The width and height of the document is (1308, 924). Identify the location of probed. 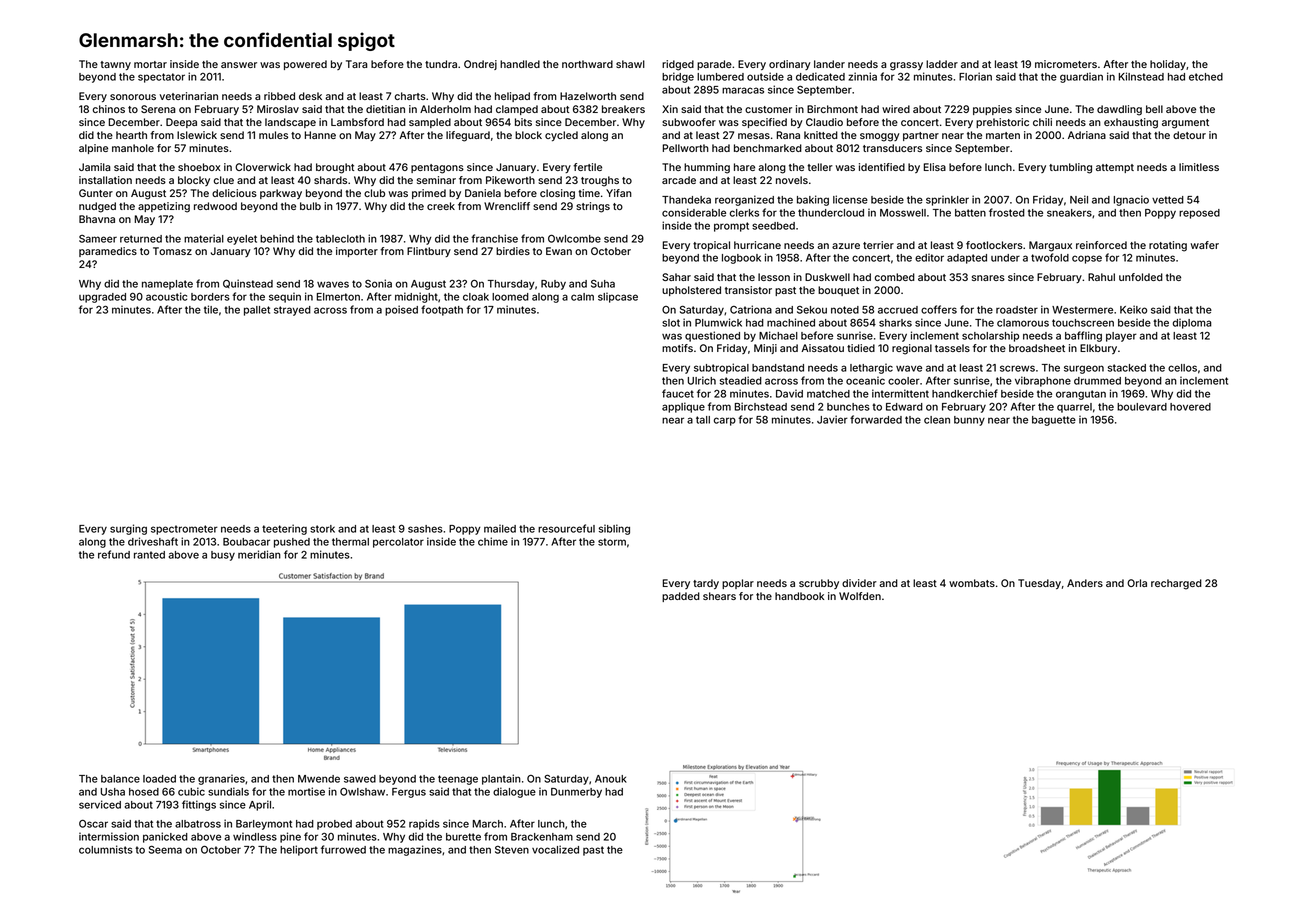
(334, 825).
